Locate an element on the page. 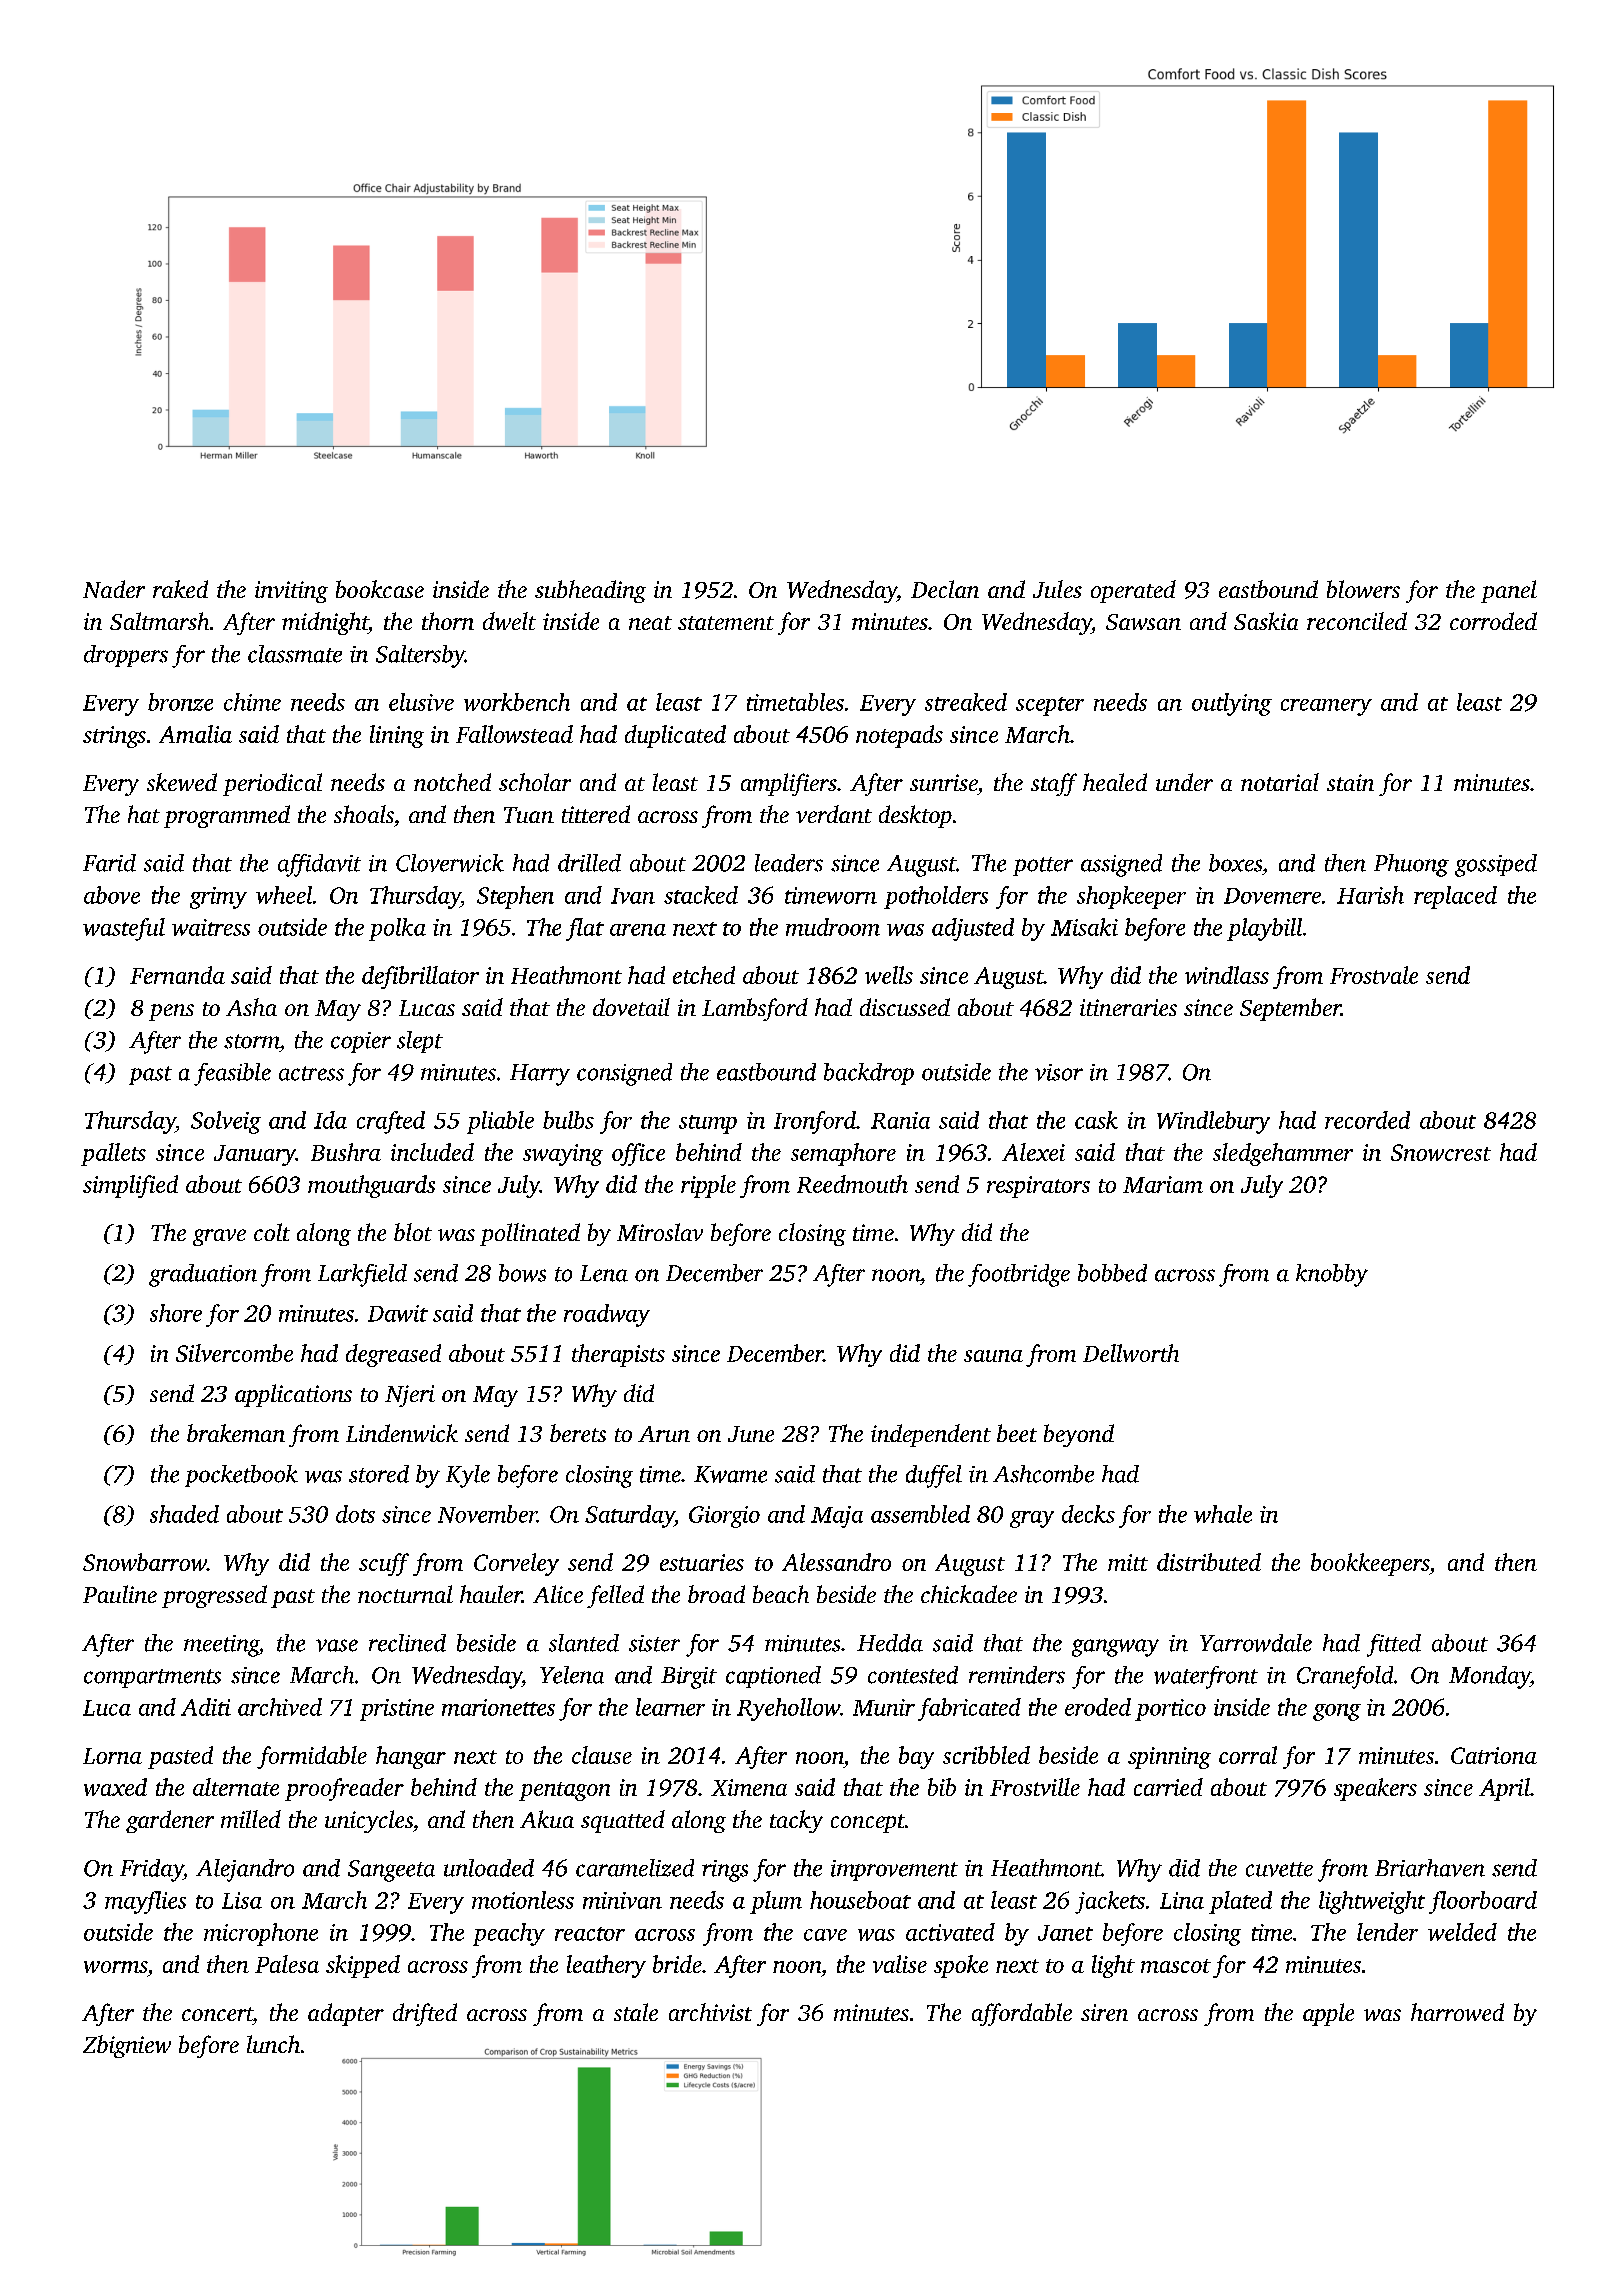 This image has height=2292, width=1620. Palesa is located at coordinates (287, 1964).
